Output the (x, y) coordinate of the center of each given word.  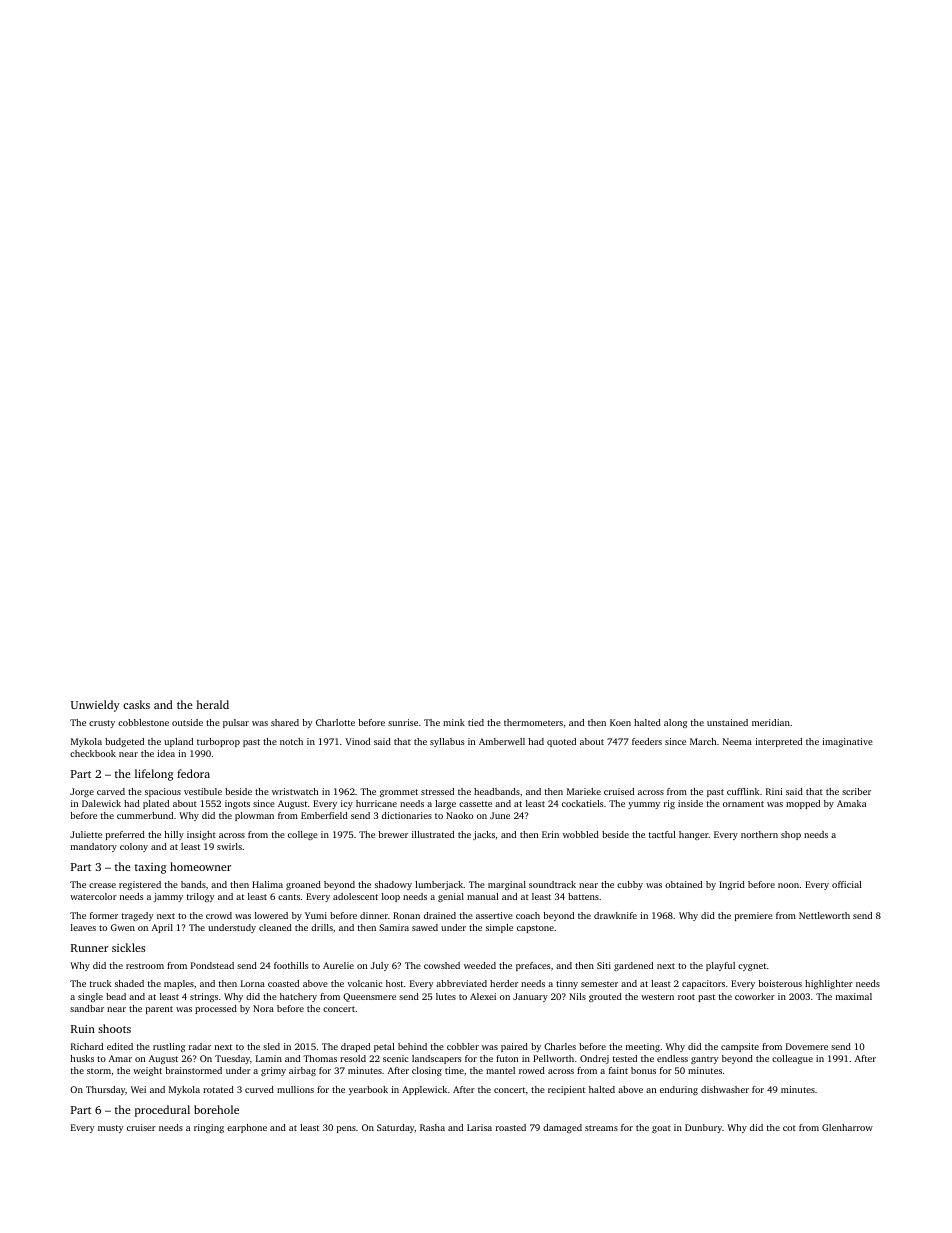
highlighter (829, 984)
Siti (604, 965)
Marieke (584, 791)
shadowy (393, 885)
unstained (727, 722)
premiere (754, 916)
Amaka (851, 803)
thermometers (533, 722)
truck (101, 983)
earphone (247, 1128)
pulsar (236, 723)
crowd (219, 915)
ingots (237, 804)
